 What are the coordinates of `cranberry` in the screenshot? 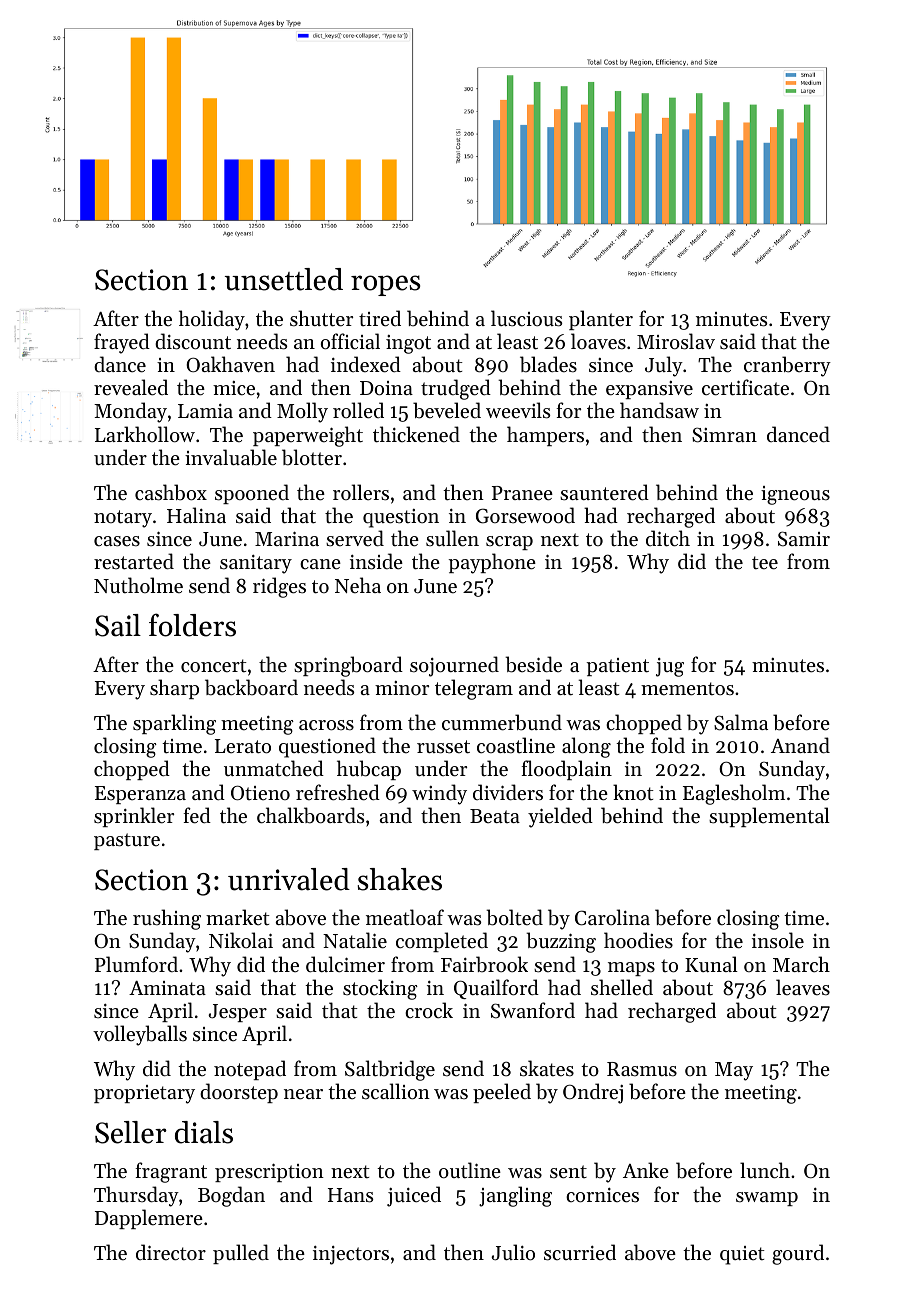 It's located at (787, 366).
